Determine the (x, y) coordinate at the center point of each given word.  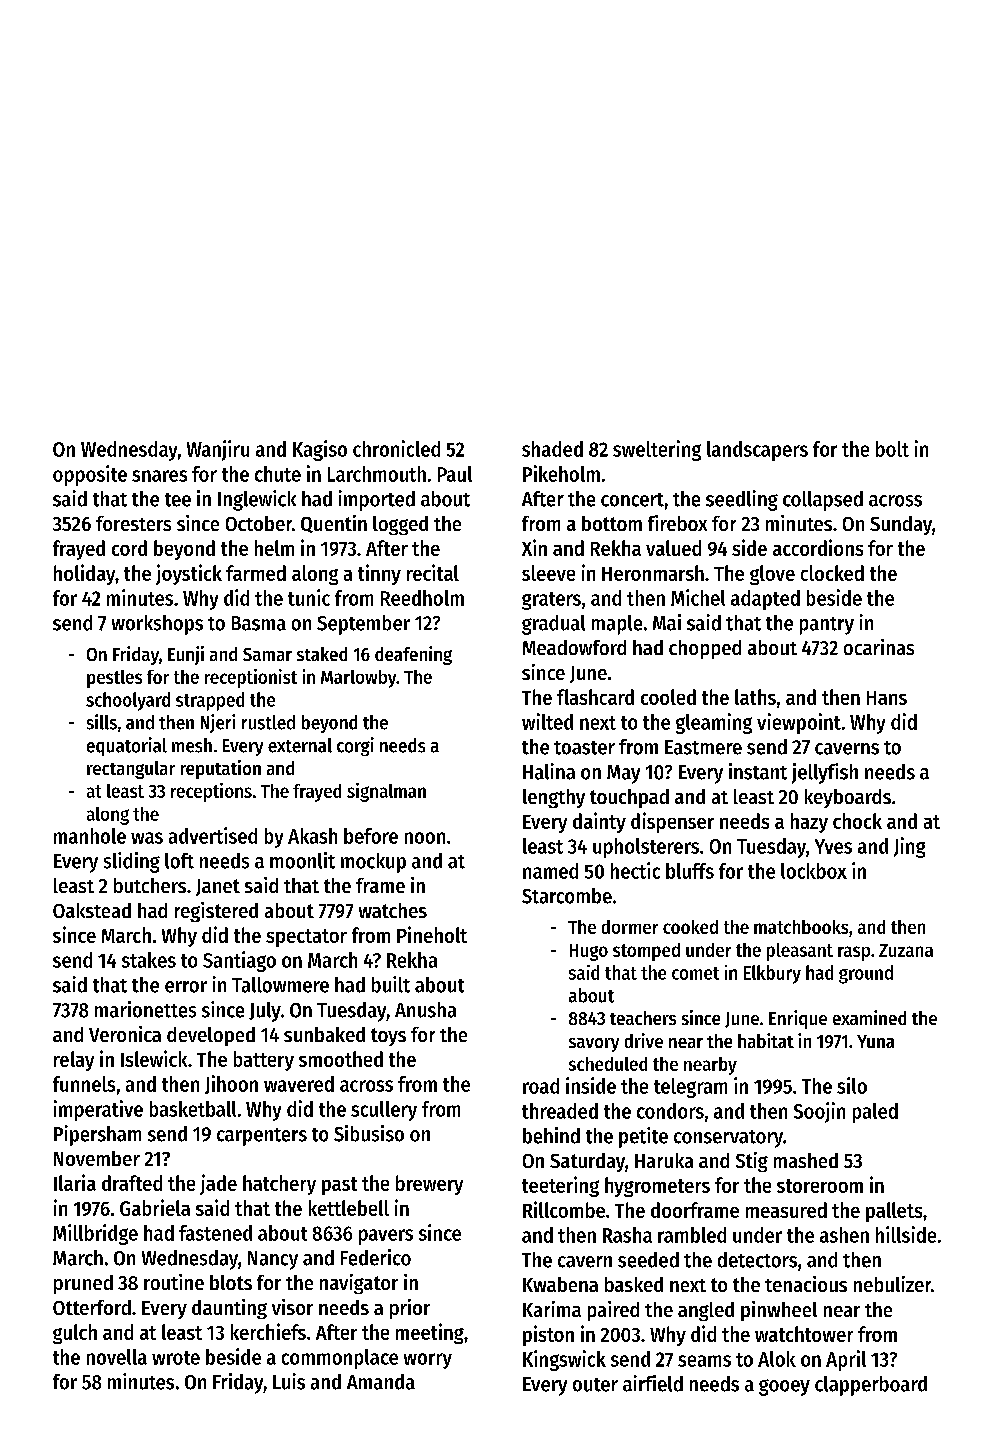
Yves (833, 846)
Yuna (875, 1041)
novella (117, 1357)
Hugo (589, 952)
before (371, 836)
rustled (268, 722)
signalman (386, 792)
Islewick (154, 1058)
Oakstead (92, 910)
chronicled (396, 448)
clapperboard (871, 1386)
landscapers (757, 451)
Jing (909, 847)
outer (595, 1385)
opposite (90, 475)
